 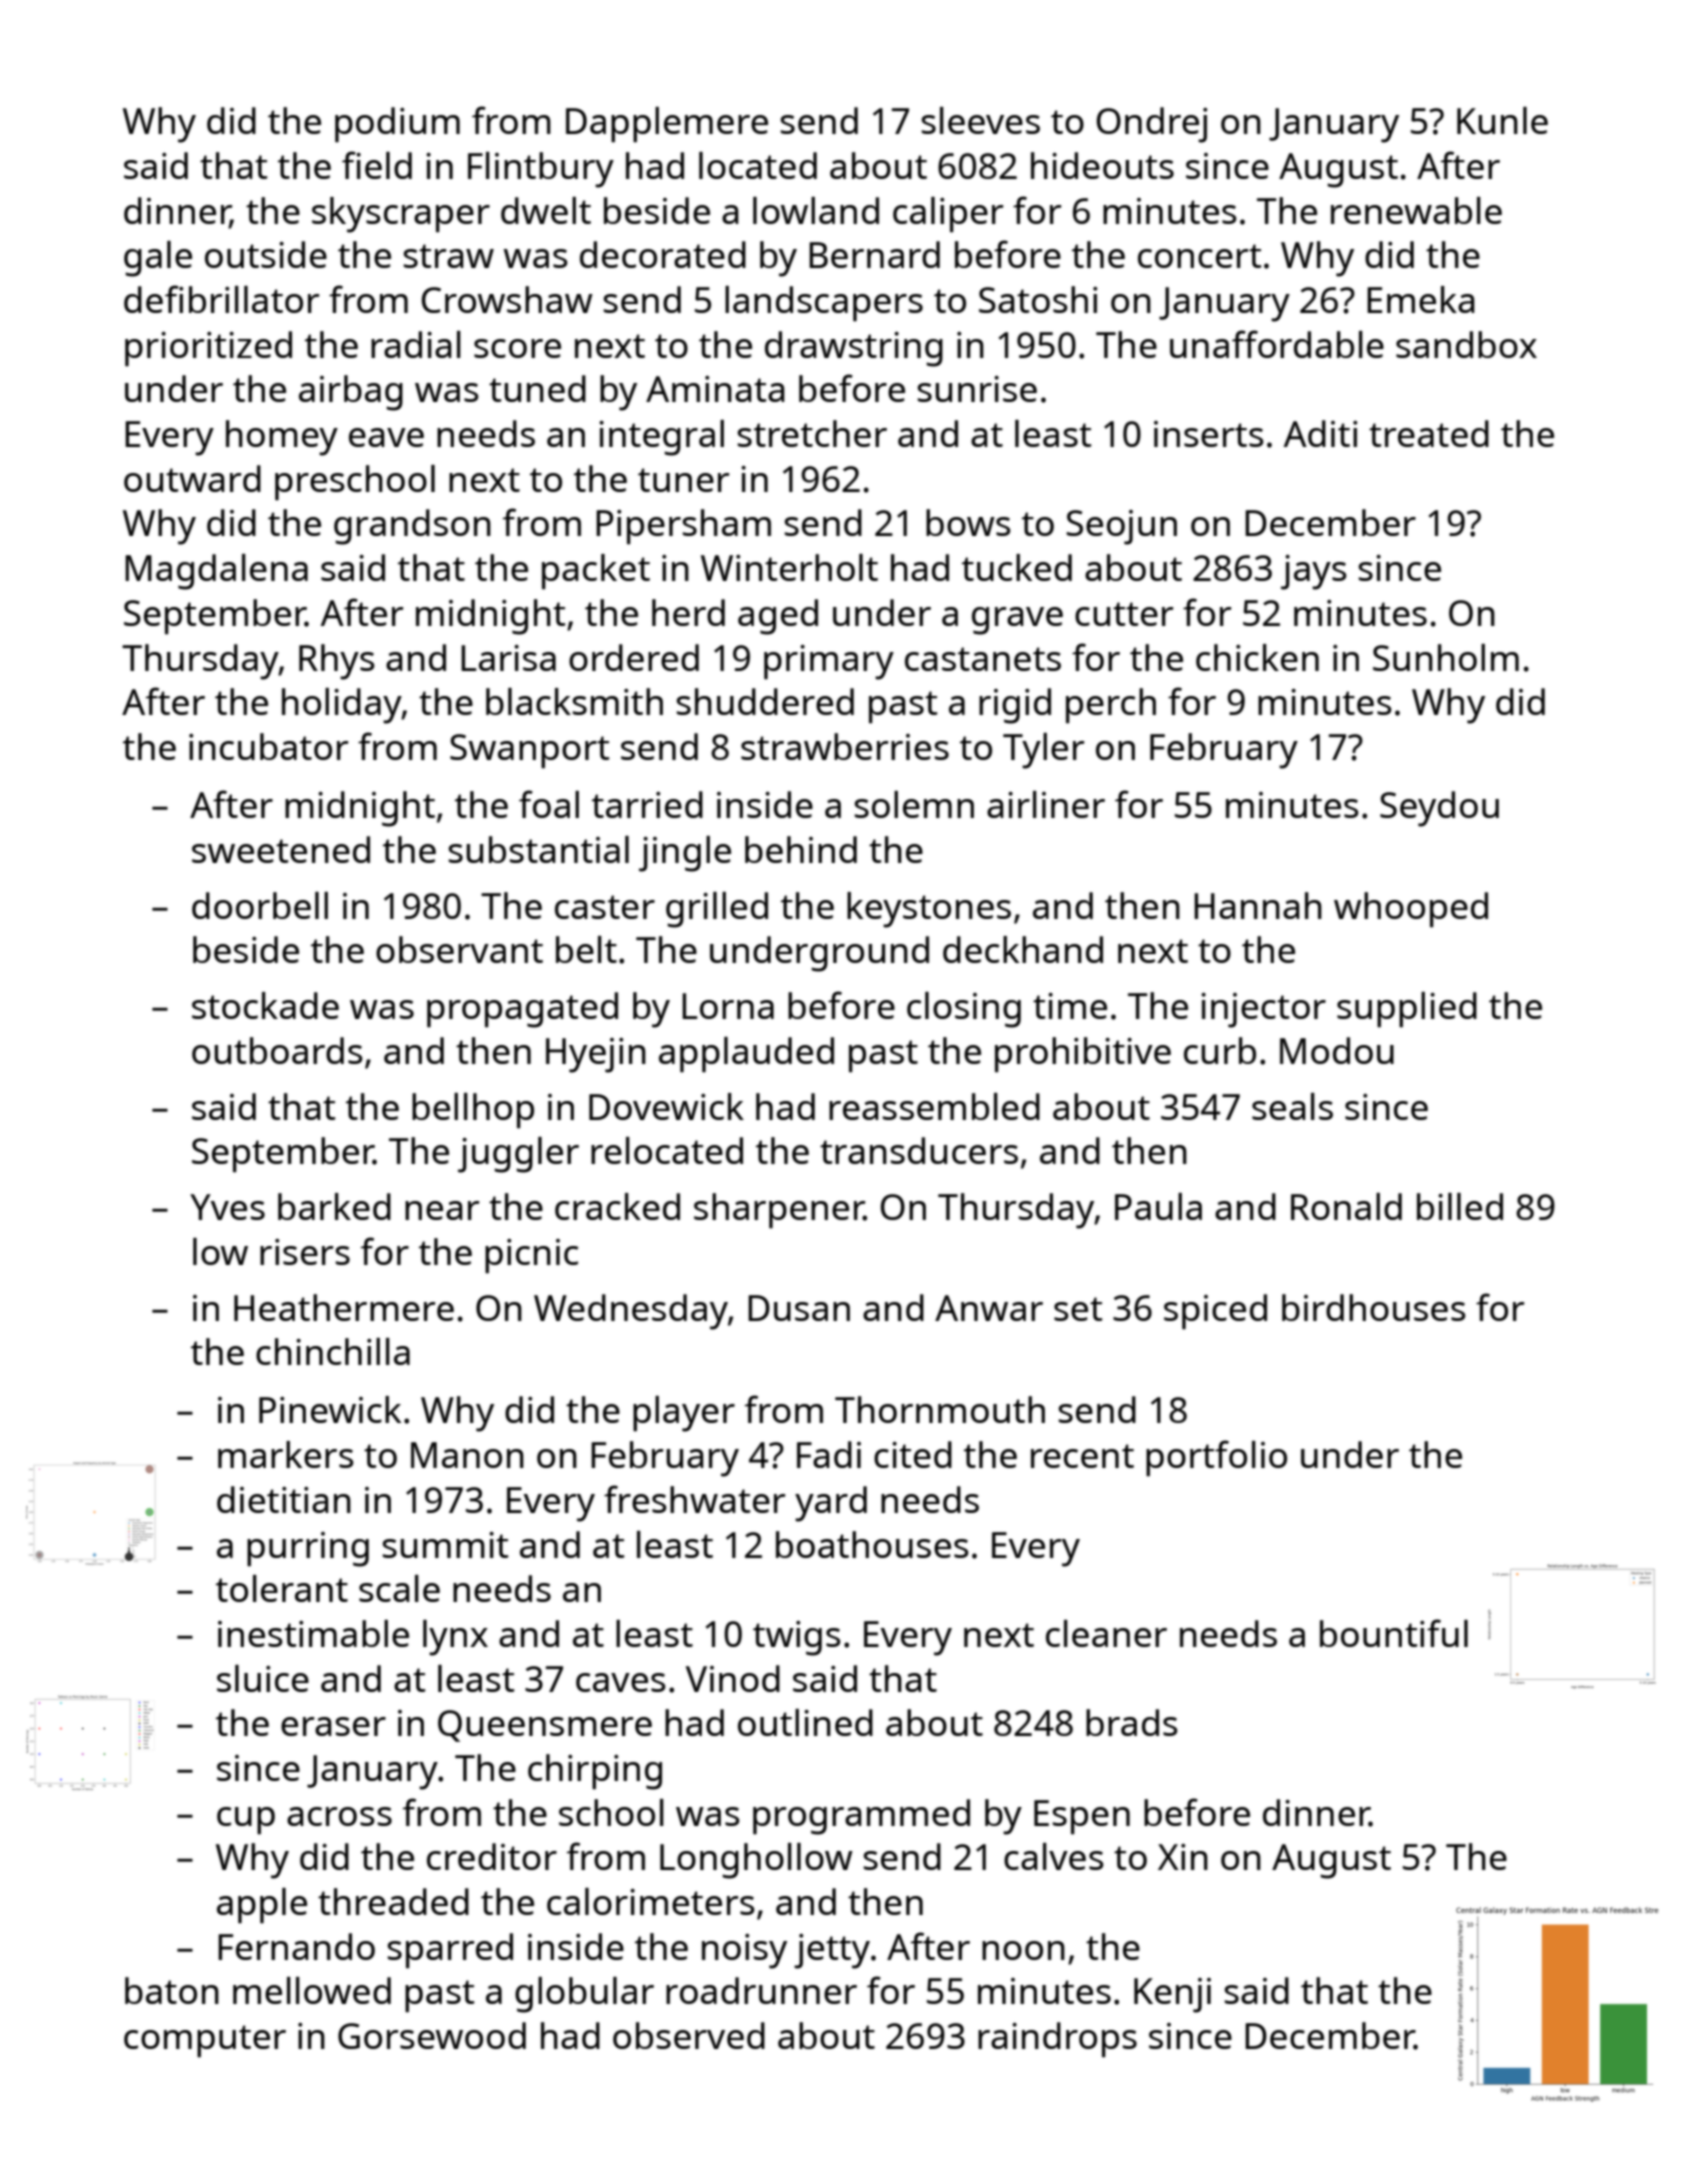 What do you see at coordinates (1057, 2040) in the page?
I see `raindrops` at bounding box center [1057, 2040].
